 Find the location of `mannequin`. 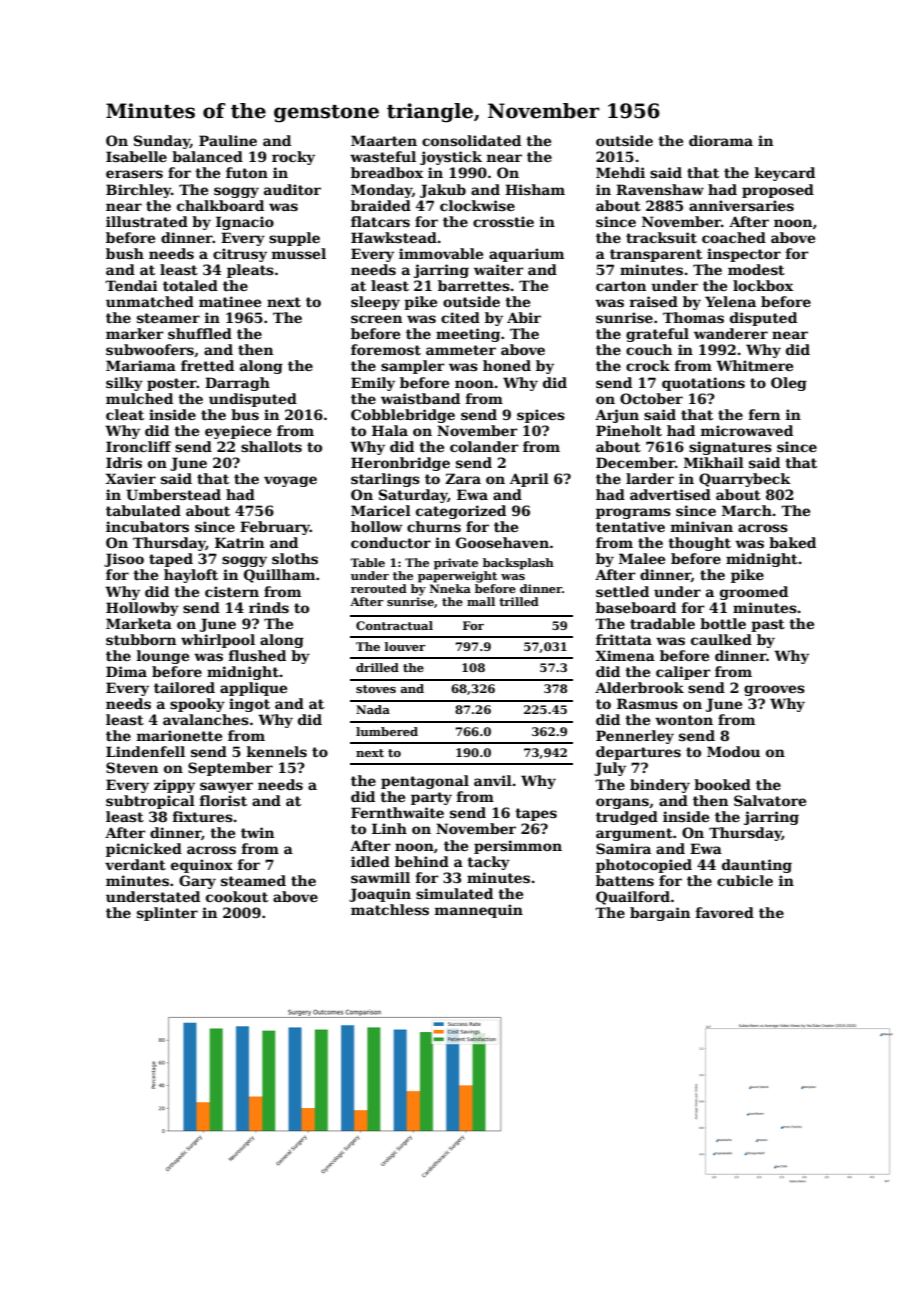

mannequin is located at coordinates (479, 911).
